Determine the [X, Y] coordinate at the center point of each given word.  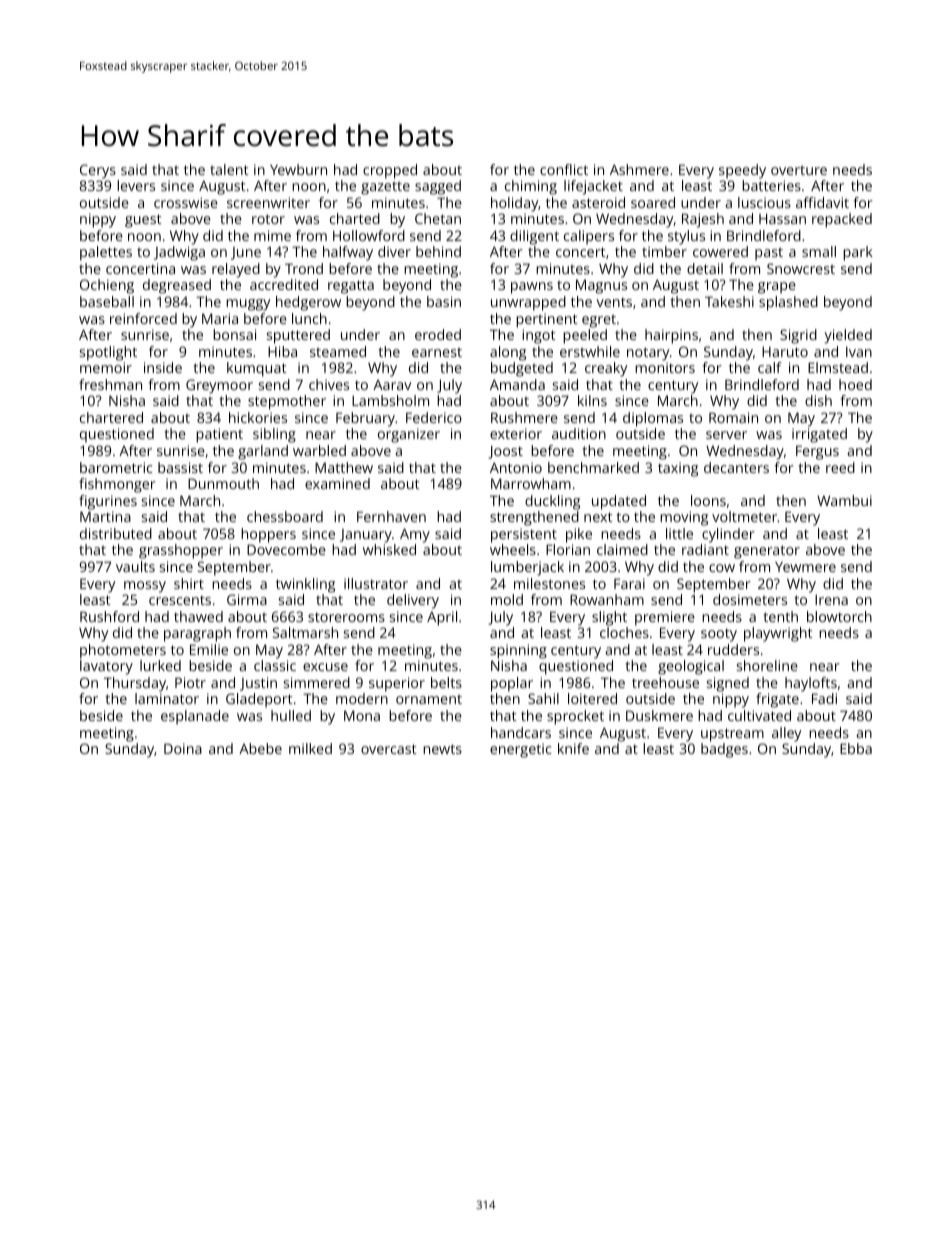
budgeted [522, 369]
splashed [788, 303]
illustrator [376, 583]
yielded [848, 336]
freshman [110, 384]
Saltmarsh [305, 632]
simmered [317, 682]
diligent [534, 237]
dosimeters [750, 599]
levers [136, 185]
